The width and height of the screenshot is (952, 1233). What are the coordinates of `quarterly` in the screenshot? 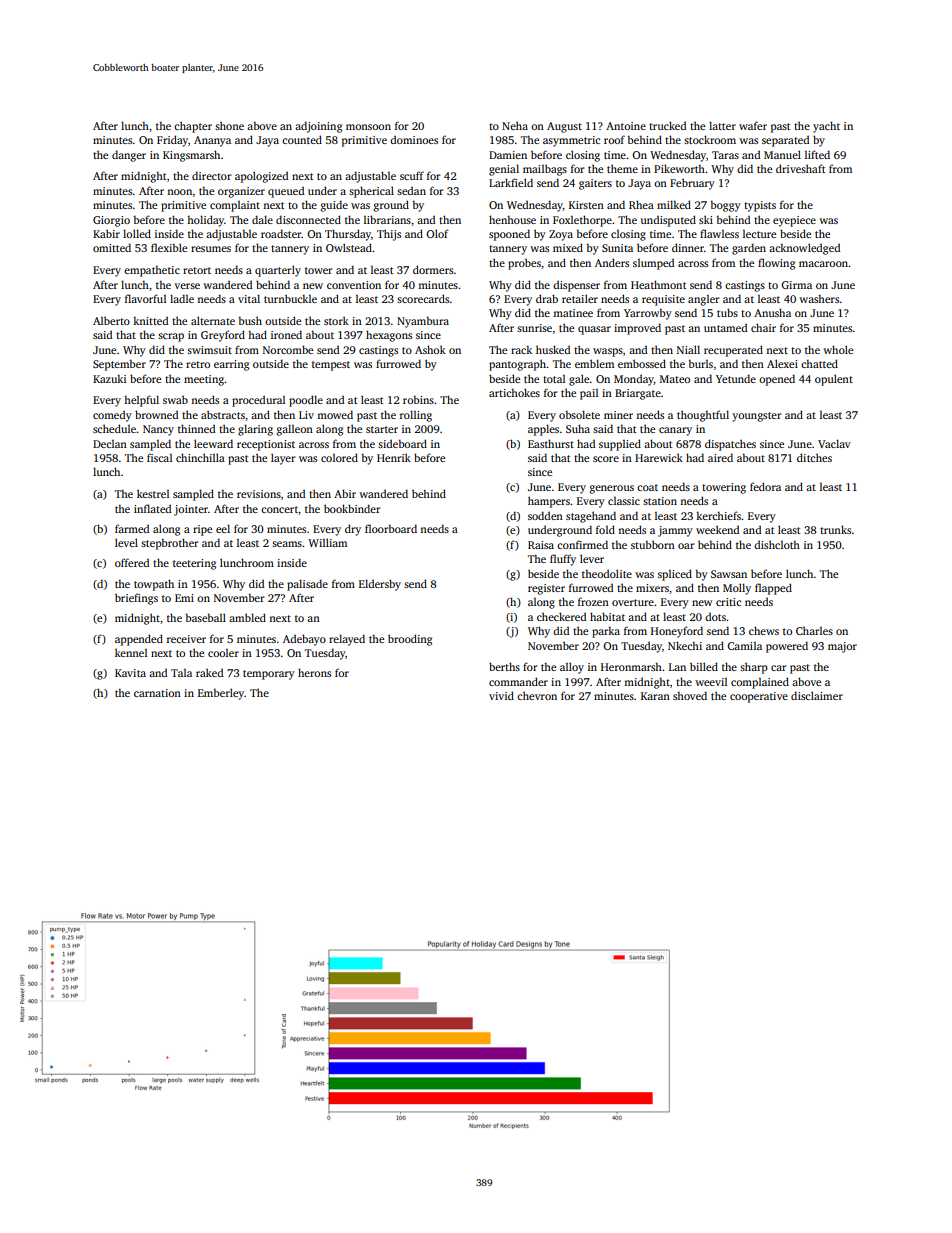 It's located at (278, 271).
